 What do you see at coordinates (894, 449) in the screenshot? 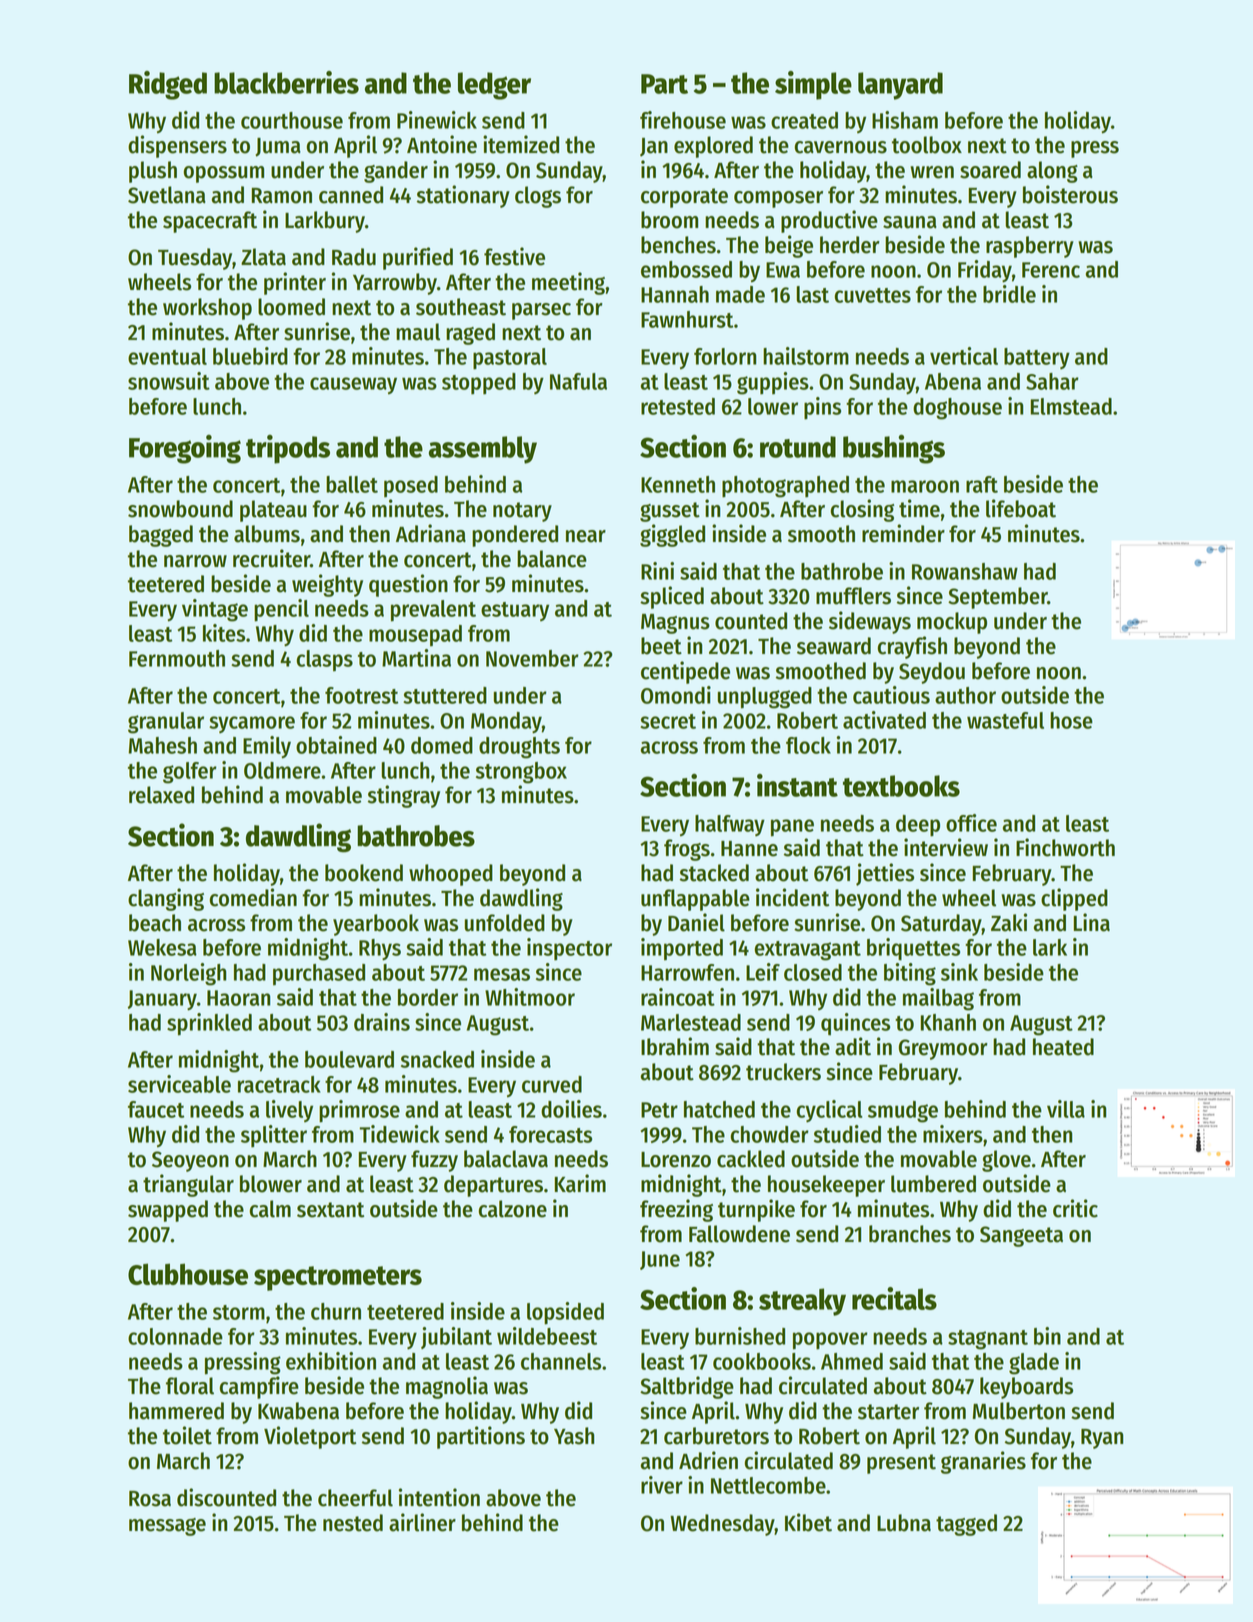
I see `bushings` at bounding box center [894, 449].
